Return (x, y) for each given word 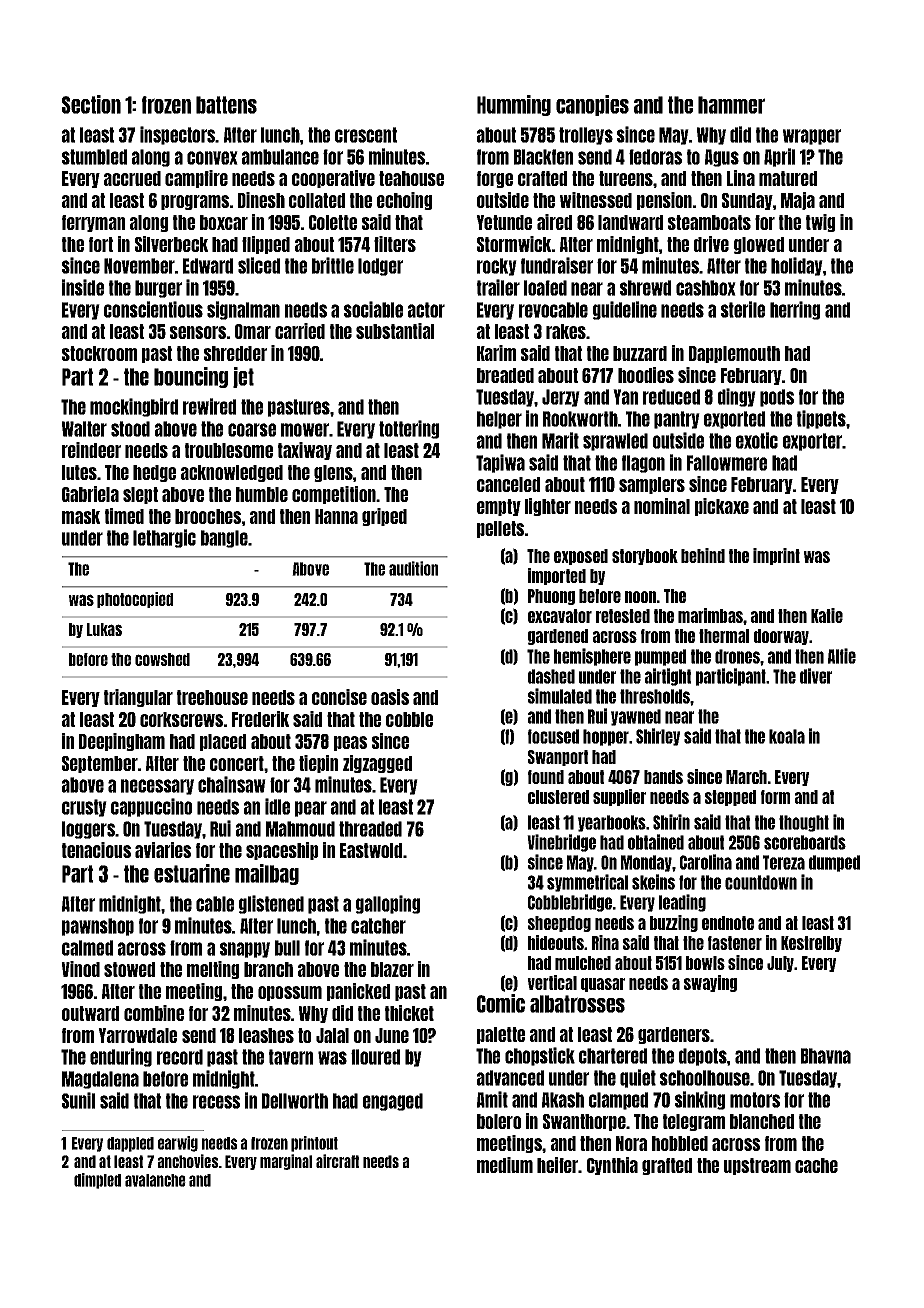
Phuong (551, 597)
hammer (731, 105)
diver (816, 676)
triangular (138, 698)
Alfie (842, 656)
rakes (566, 331)
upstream (757, 1166)
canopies (592, 105)
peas (350, 743)
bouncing (191, 377)
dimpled (97, 1181)
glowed (759, 245)
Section (91, 104)
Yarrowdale (137, 1035)
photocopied (135, 600)
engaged (393, 1102)
